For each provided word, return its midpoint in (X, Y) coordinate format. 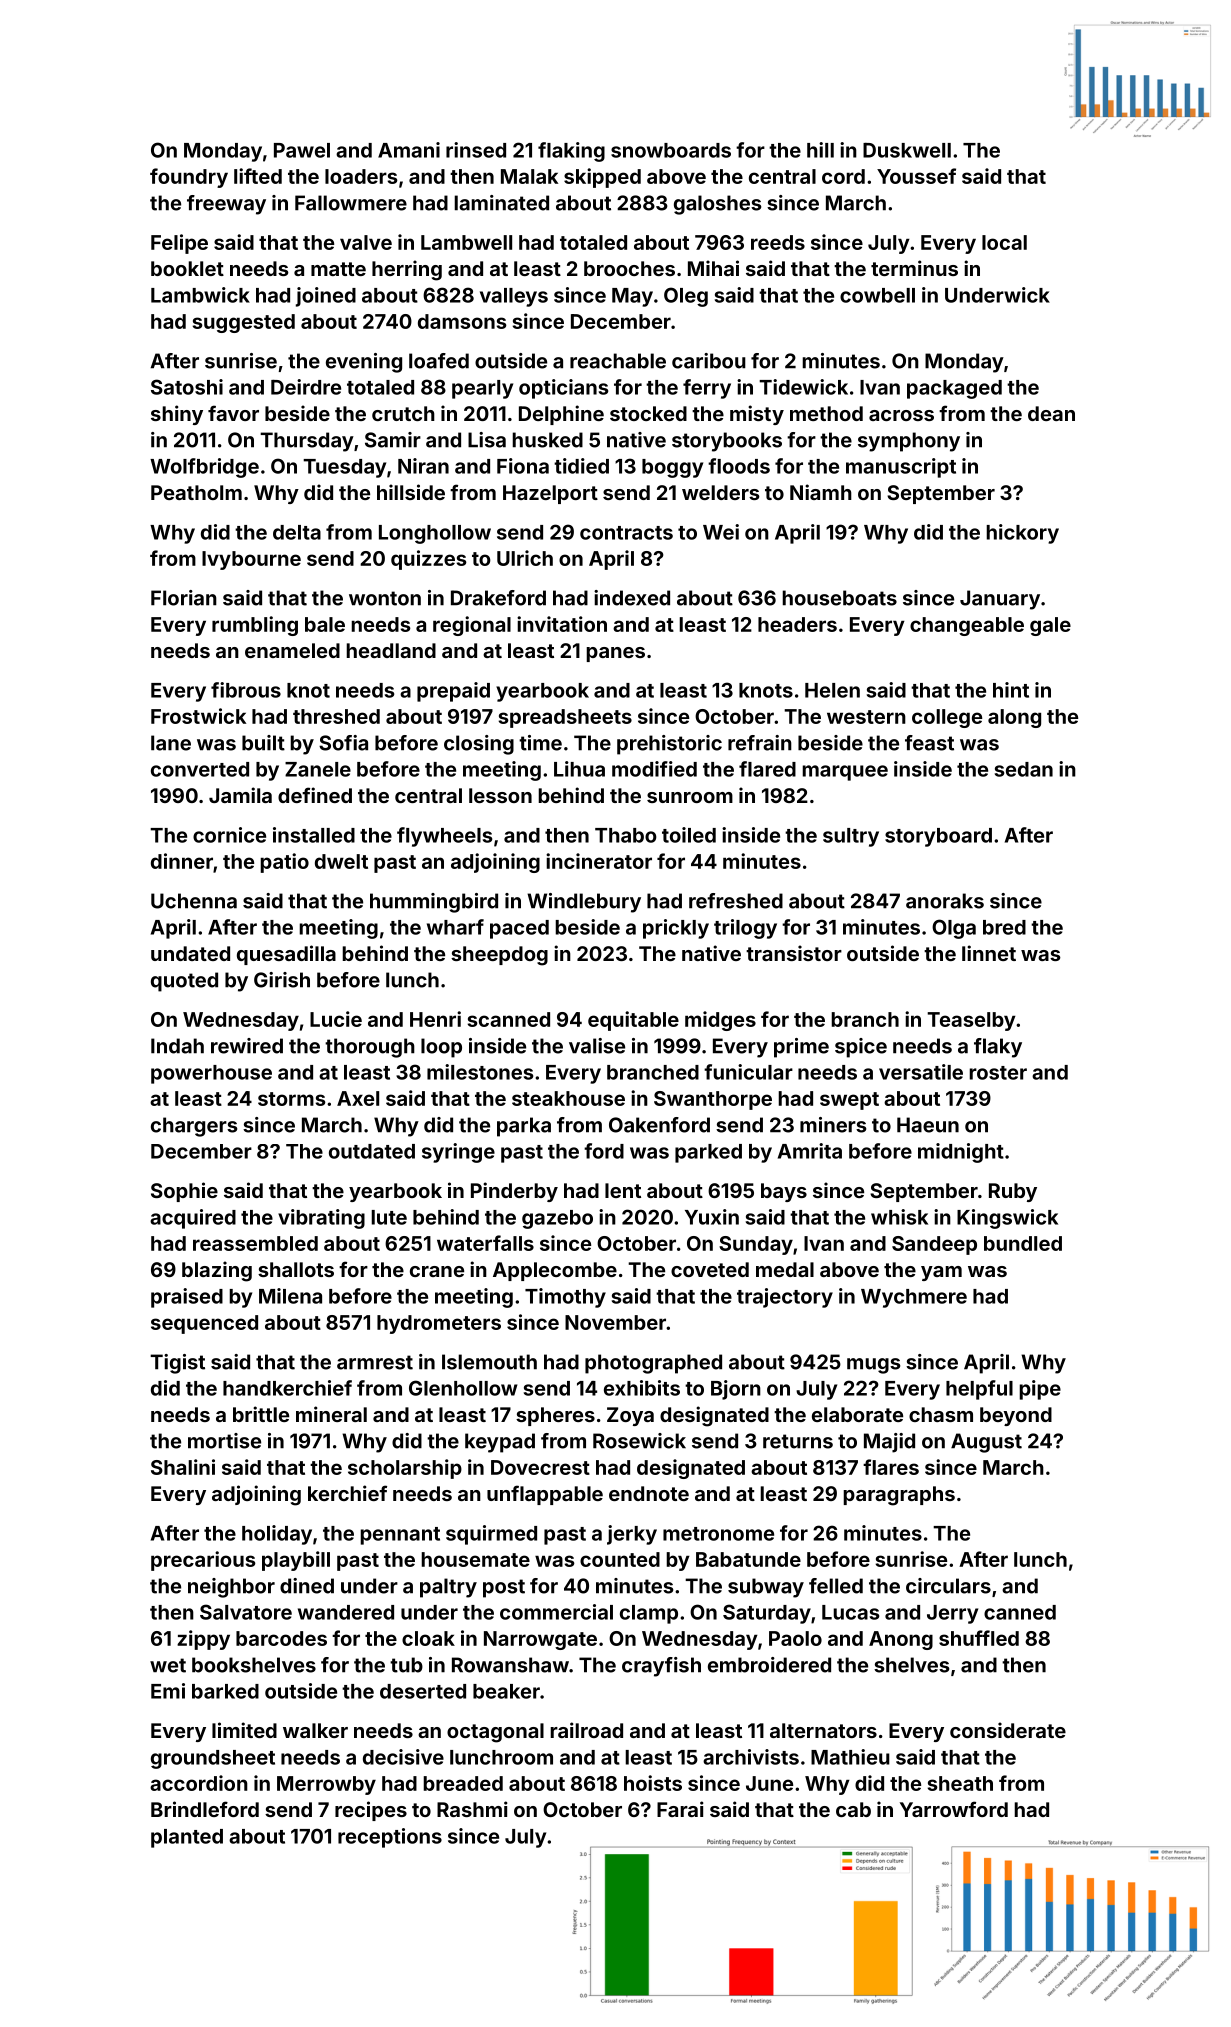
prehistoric (669, 745)
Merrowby (326, 1785)
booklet (187, 268)
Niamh (821, 492)
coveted (710, 1269)
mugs (873, 1366)
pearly (482, 389)
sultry (851, 837)
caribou (709, 361)
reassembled (255, 1243)
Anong (901, 1640)
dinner (182, 861)
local (1004, 242)
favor (233, 413)
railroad (586, 1730)
